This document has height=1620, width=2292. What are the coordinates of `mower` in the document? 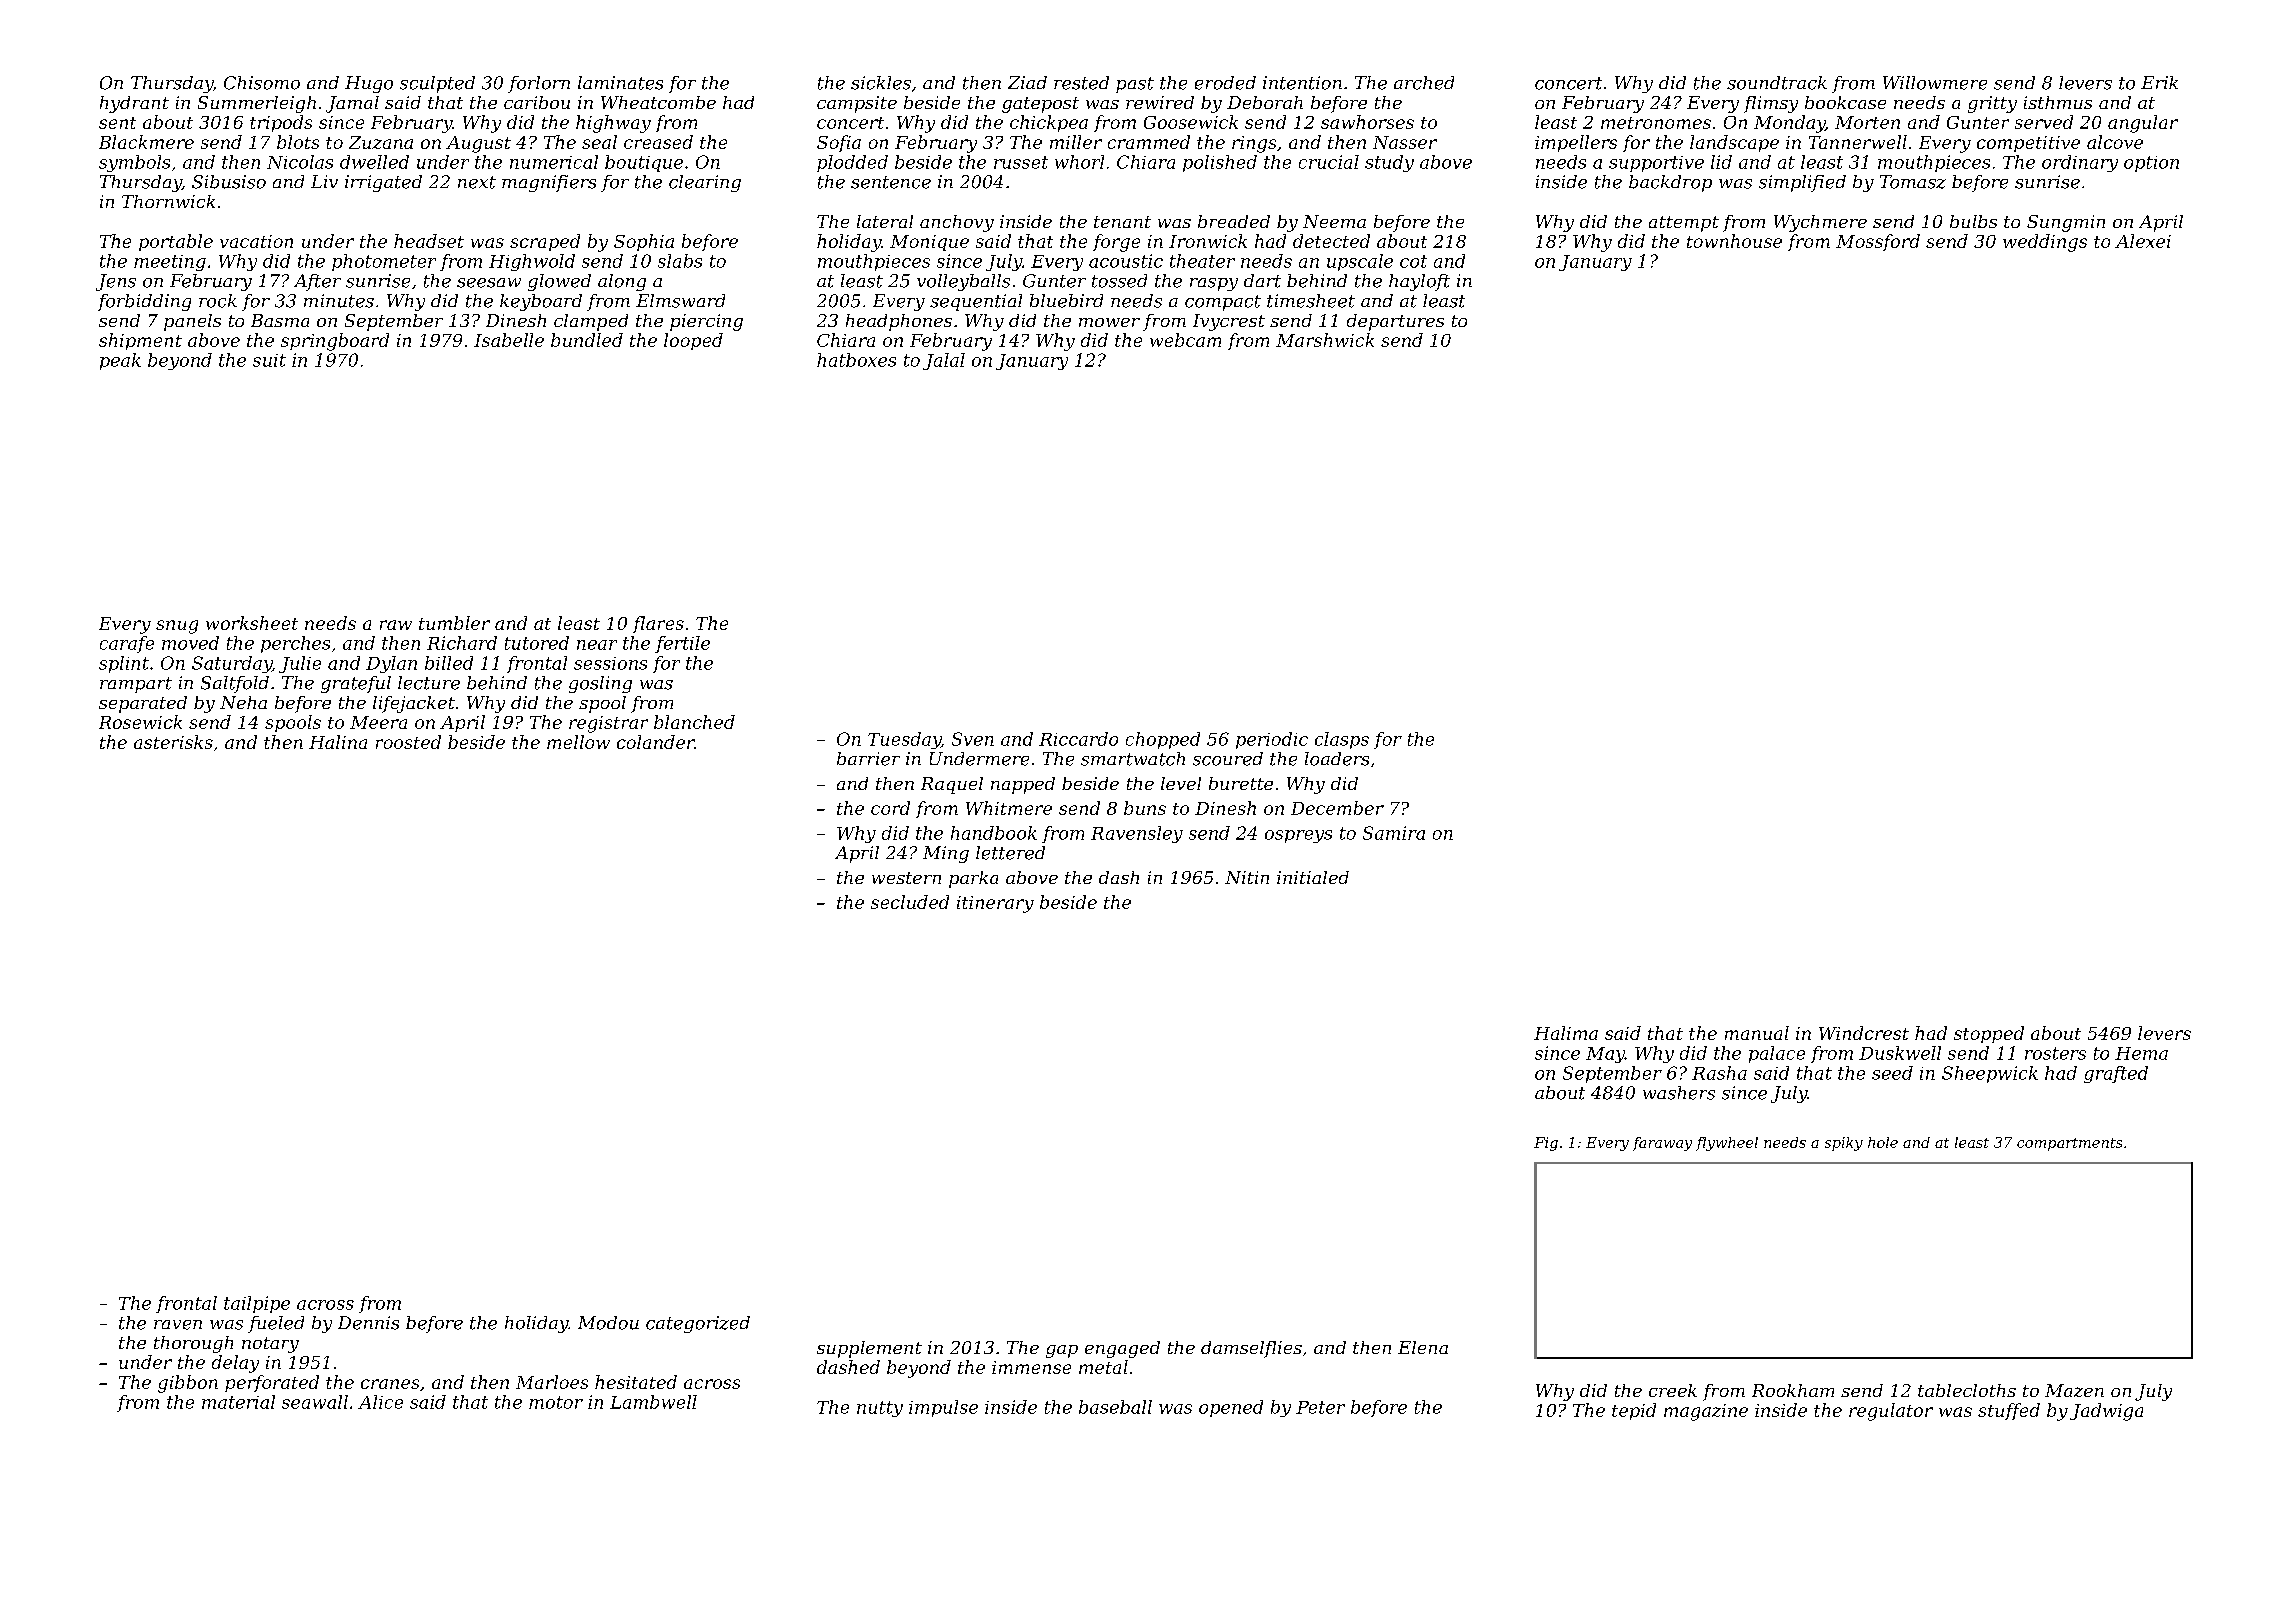 It's located at (1109, 322).
